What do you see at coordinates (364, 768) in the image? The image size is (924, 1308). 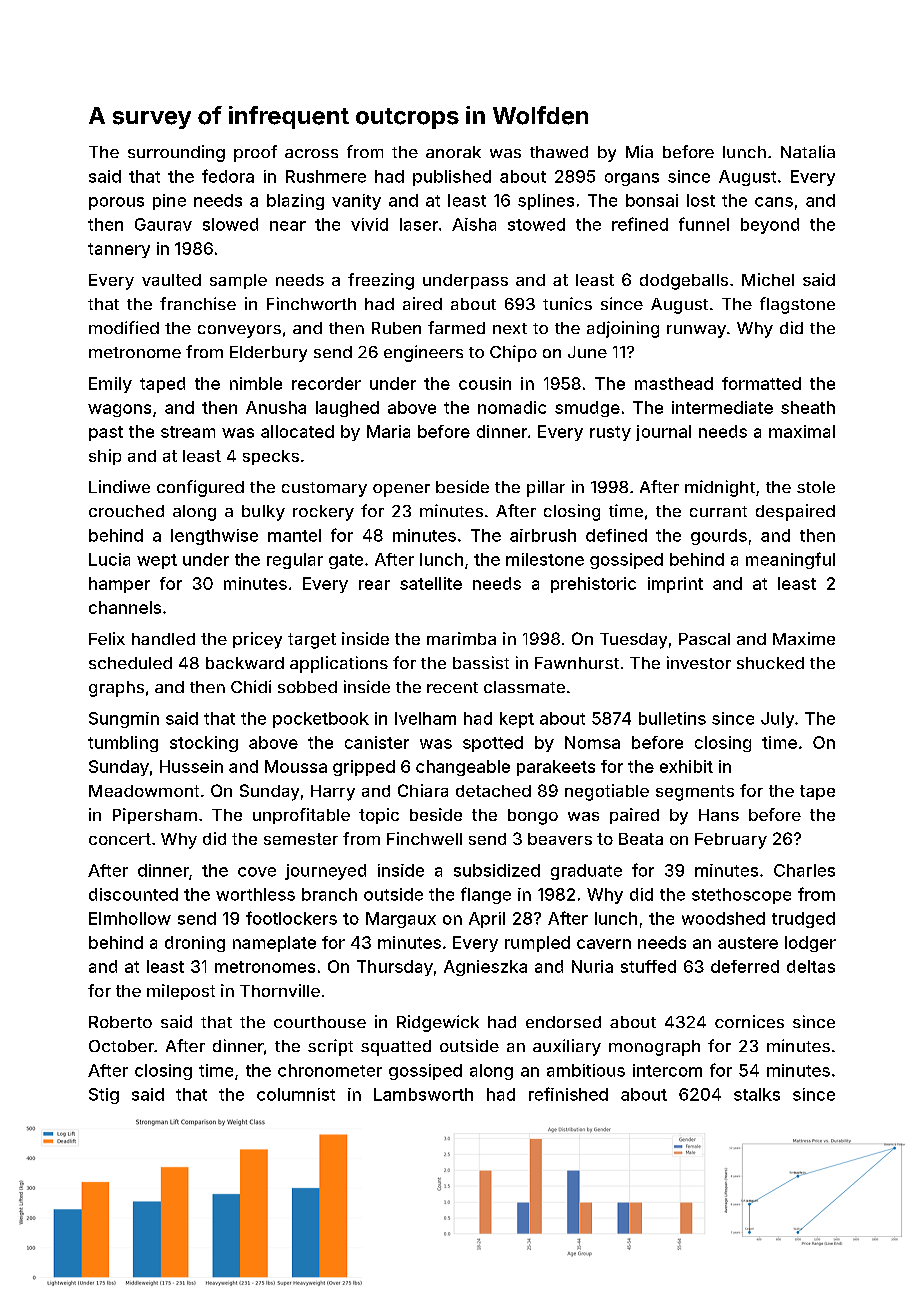 I see `gripped` at bounding box center [364, 768].
